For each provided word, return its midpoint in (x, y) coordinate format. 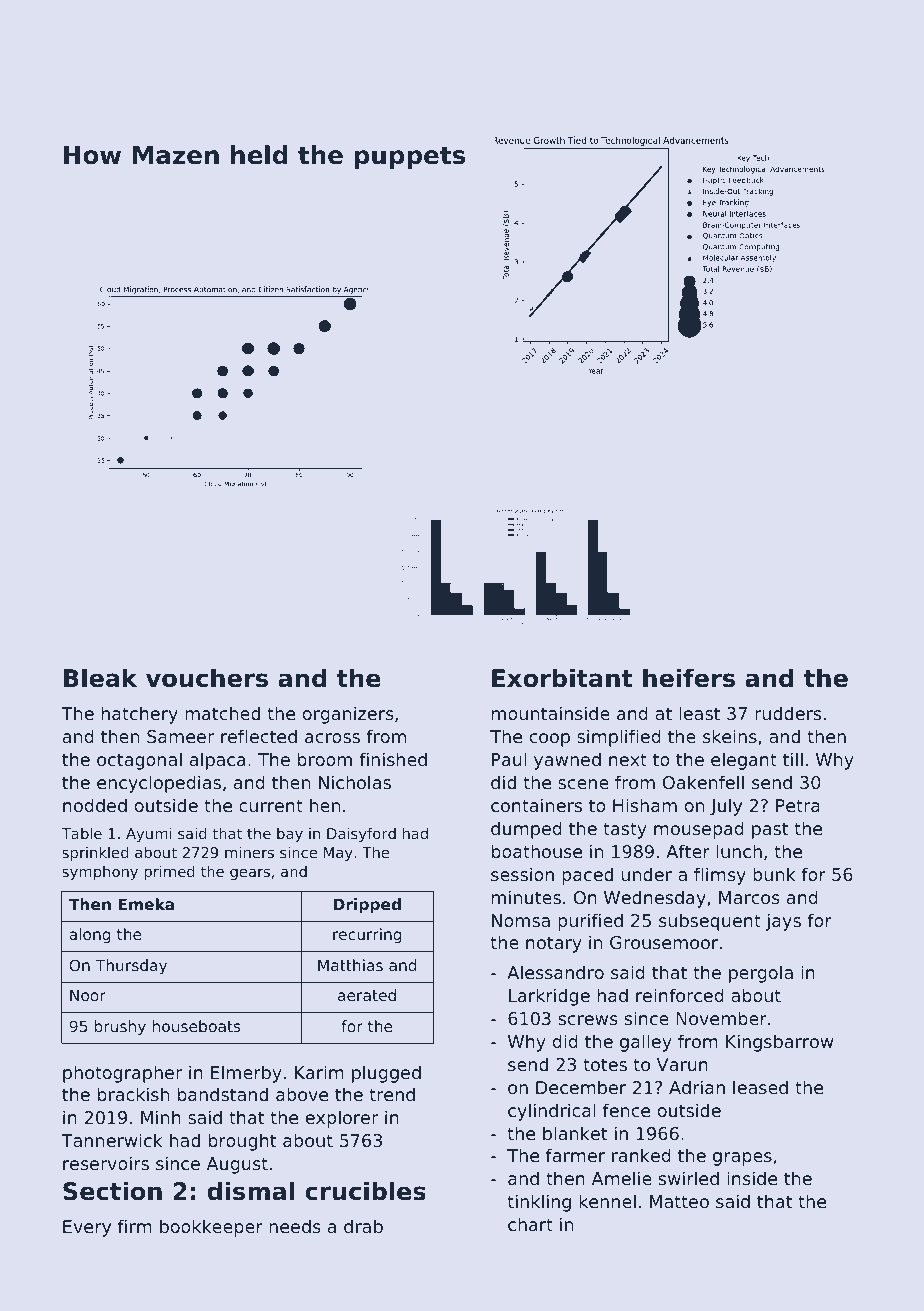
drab (363, 1226)
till (793, 759)
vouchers (207, 678)
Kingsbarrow (779, 1043)
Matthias (350, 965)
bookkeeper (211, 1228)
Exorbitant (562, 678)
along (89, 935)
